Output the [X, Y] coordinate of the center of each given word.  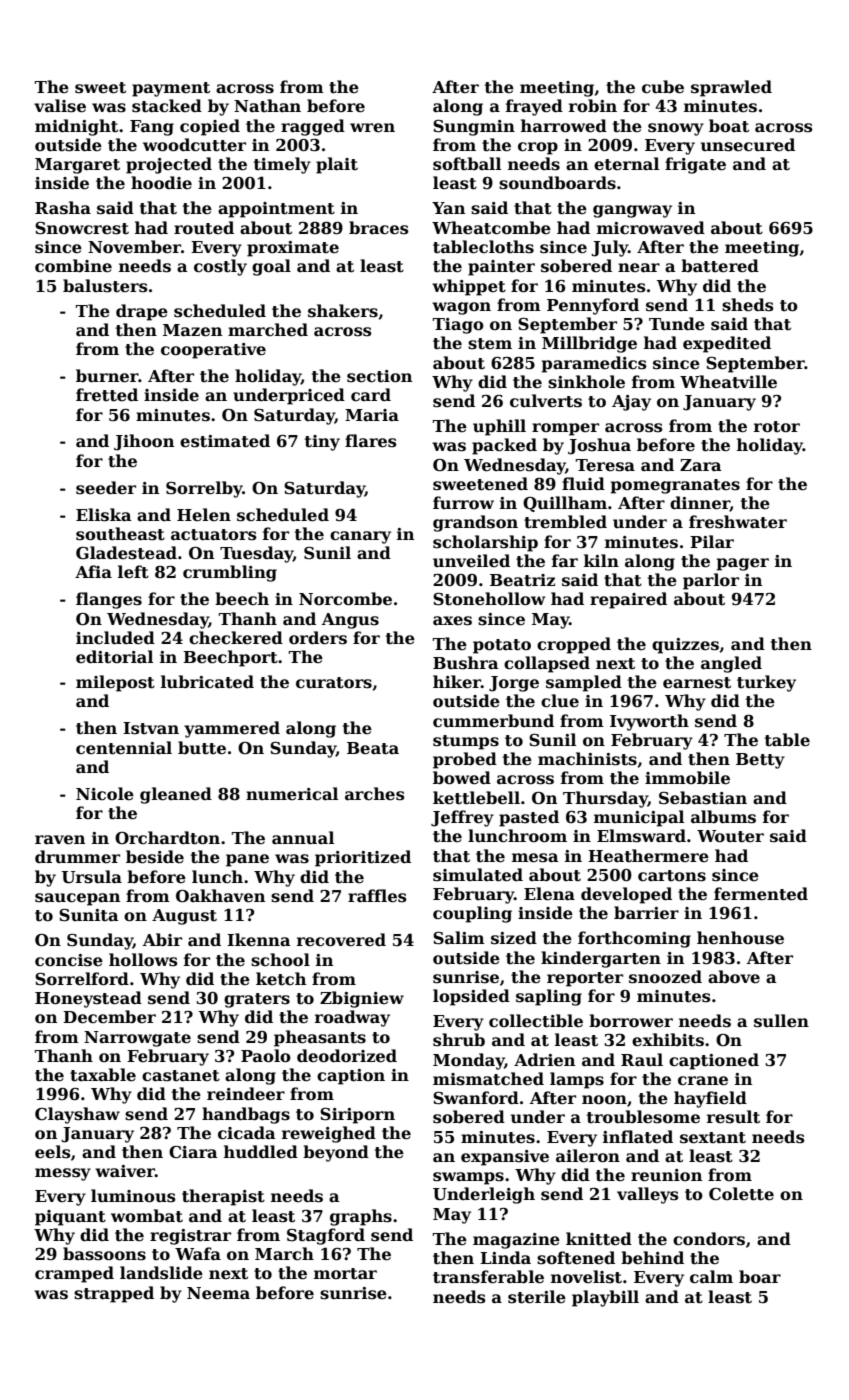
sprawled [731, 88]
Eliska [104, 515]
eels [53, 1152]
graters [257, 1000]
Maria [372, 415]
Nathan [267, 106]
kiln [601, 560]
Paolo [266, 1056]
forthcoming [634, 939]
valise [60, 106]
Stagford [326, 1236]
